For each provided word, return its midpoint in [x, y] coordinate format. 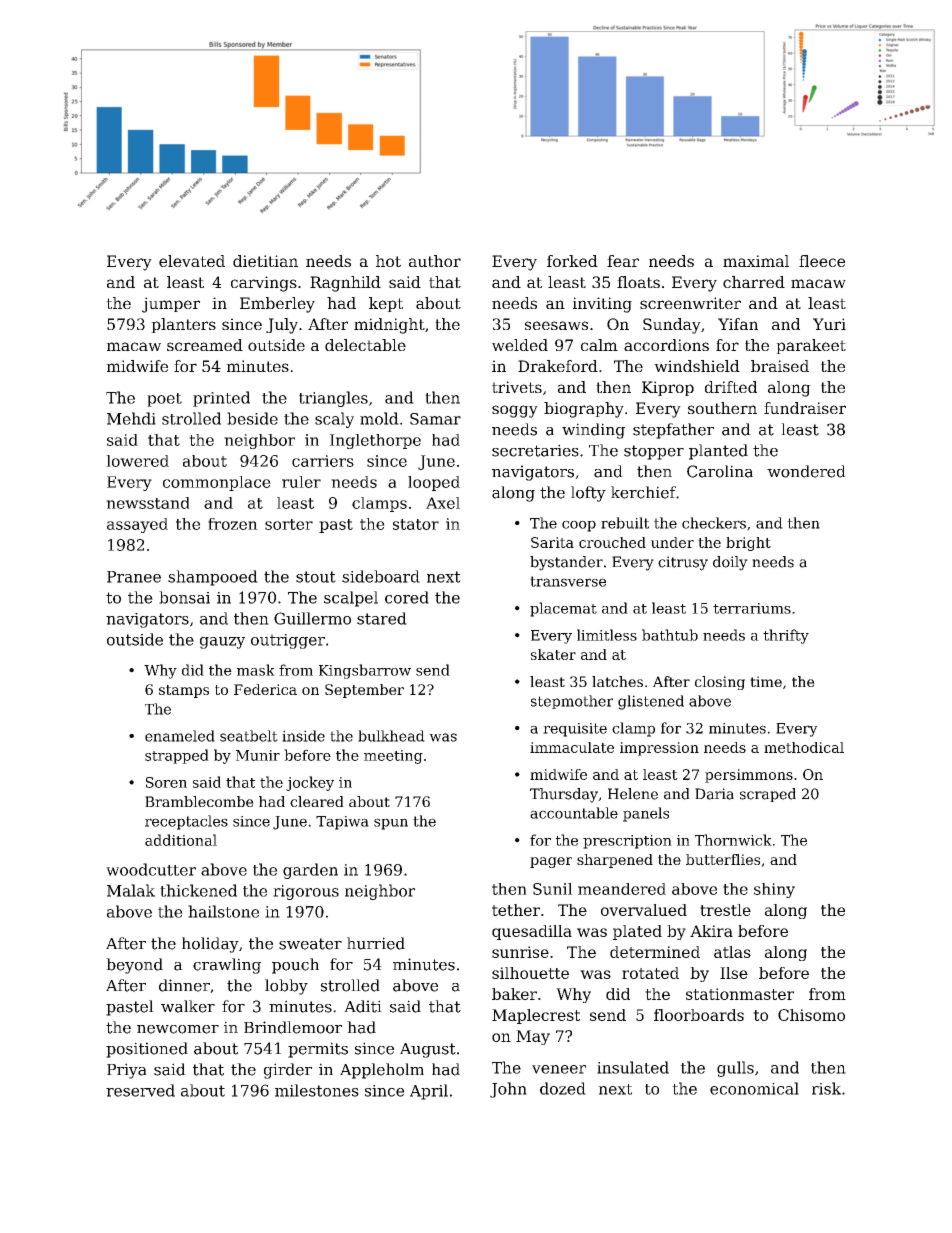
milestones [317, 1090]
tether [516, 910]
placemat [563, 609]
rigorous [306, 892]
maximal [756, 261]
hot [388, 261]
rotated [650, 973]
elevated [192, 261]
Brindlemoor [293, 1027]
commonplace [217, 483]
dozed [563, 1088]
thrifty [786, 636]
